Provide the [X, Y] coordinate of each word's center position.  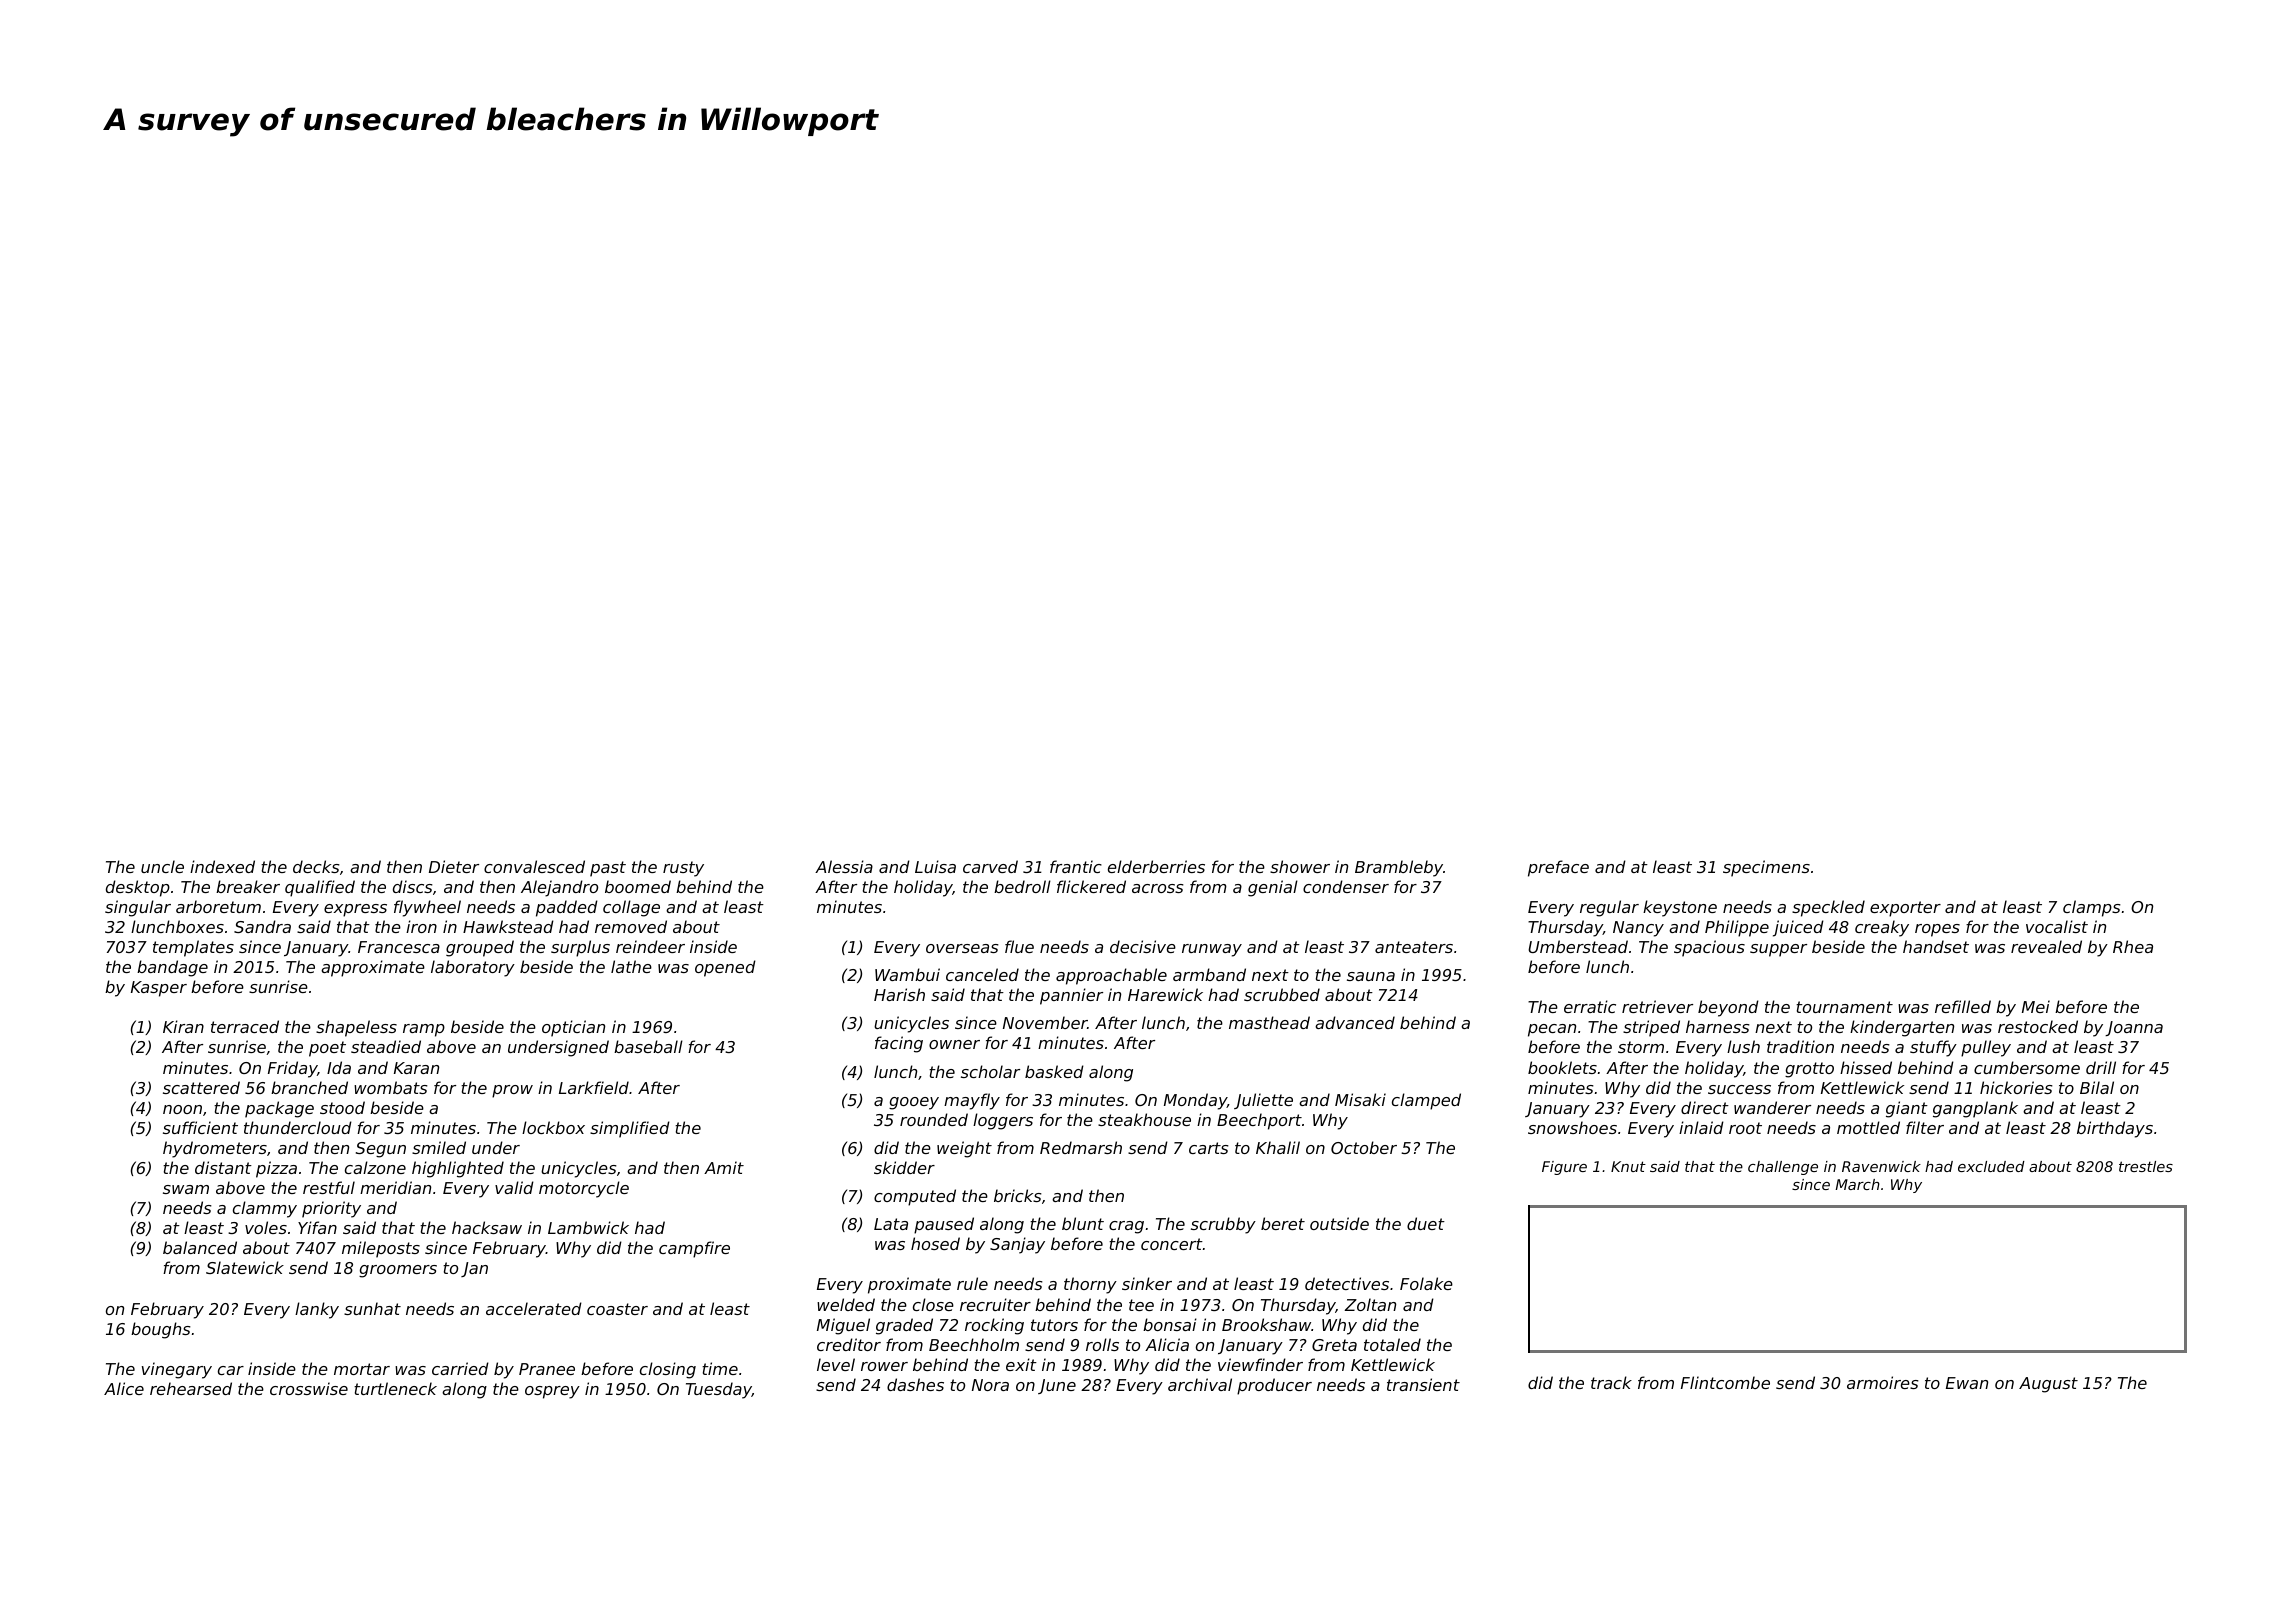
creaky [1882, 928]
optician [573, 1028]
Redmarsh [1081, 1147]
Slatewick [245, 1267]
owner [954, 1044]
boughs [161, 1330]
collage [631, 908]
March [1857, 1184]
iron [421, 926]
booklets [1562, 1067]
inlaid [1701, 1127]
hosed [935, 1243]
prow [512, 1091]
